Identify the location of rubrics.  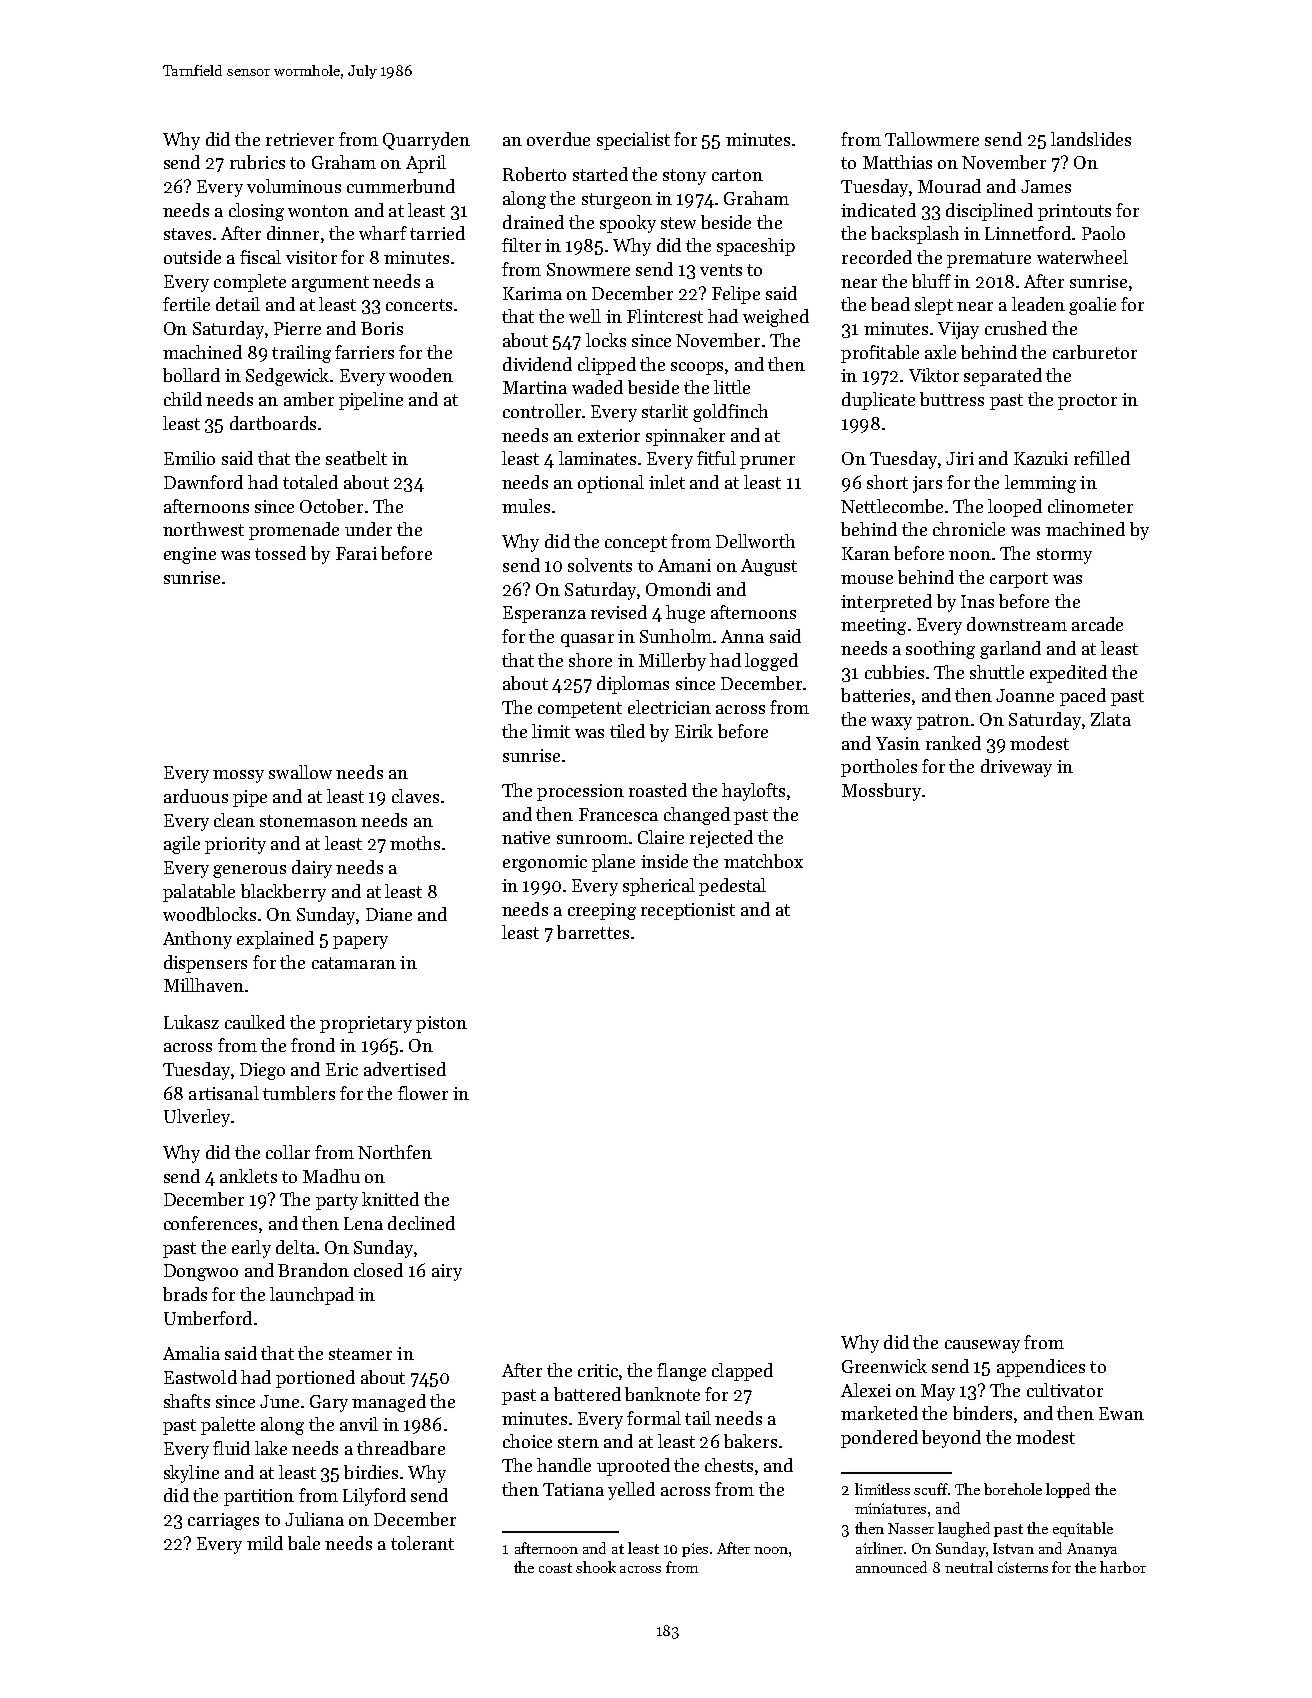
(257, 162).
